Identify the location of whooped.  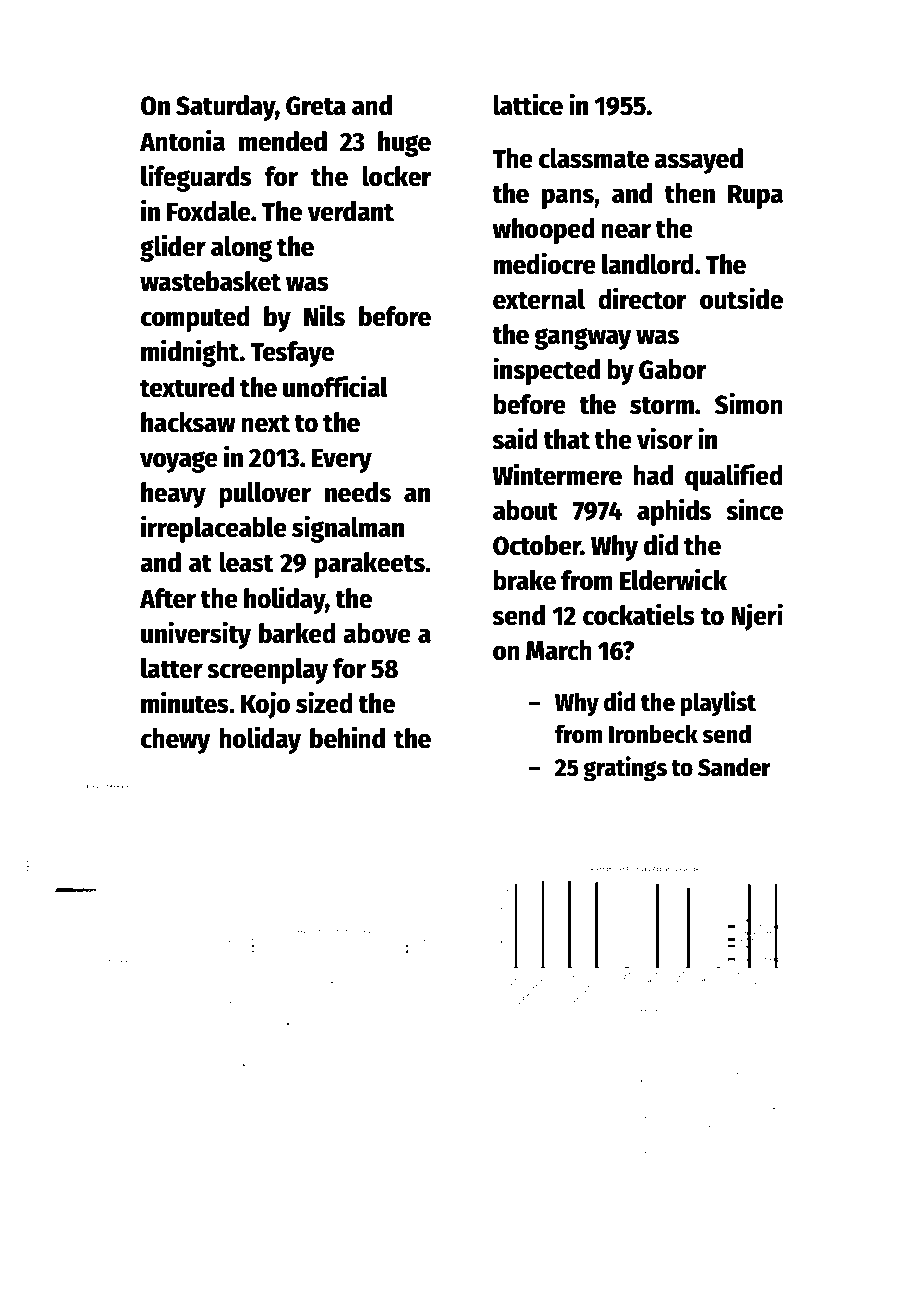
(543, 231).
